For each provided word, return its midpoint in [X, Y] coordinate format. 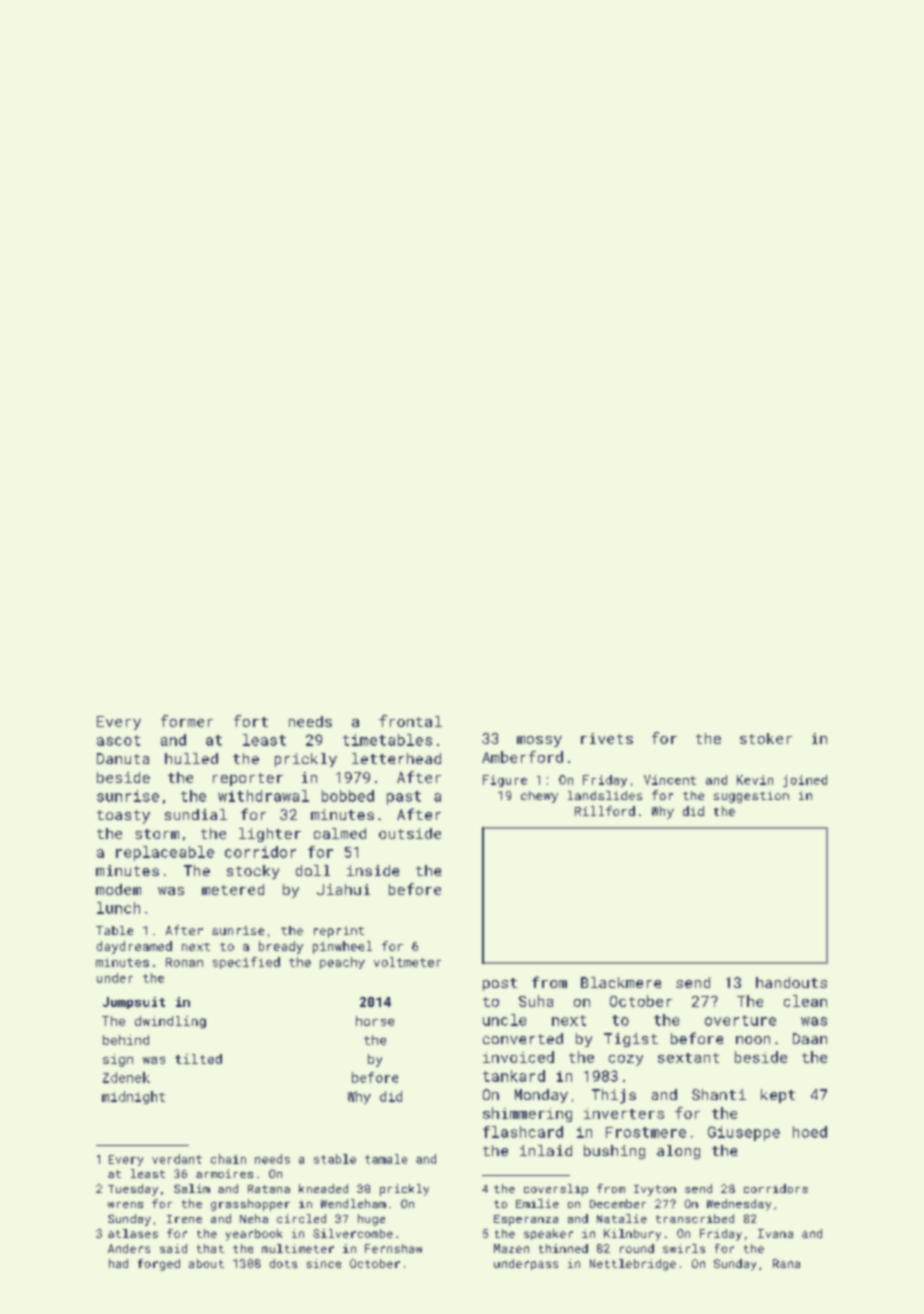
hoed [810, 1132]
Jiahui [343, 889]
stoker [766, 738]
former [187, 721]
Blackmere [621, 982]
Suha [536, 1001]
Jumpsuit [134, 1003]
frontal [410, 721]
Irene [184, 1219]
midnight [133, 1097]
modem [118, 889]
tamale [386, 1159]
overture [740, 1020]
